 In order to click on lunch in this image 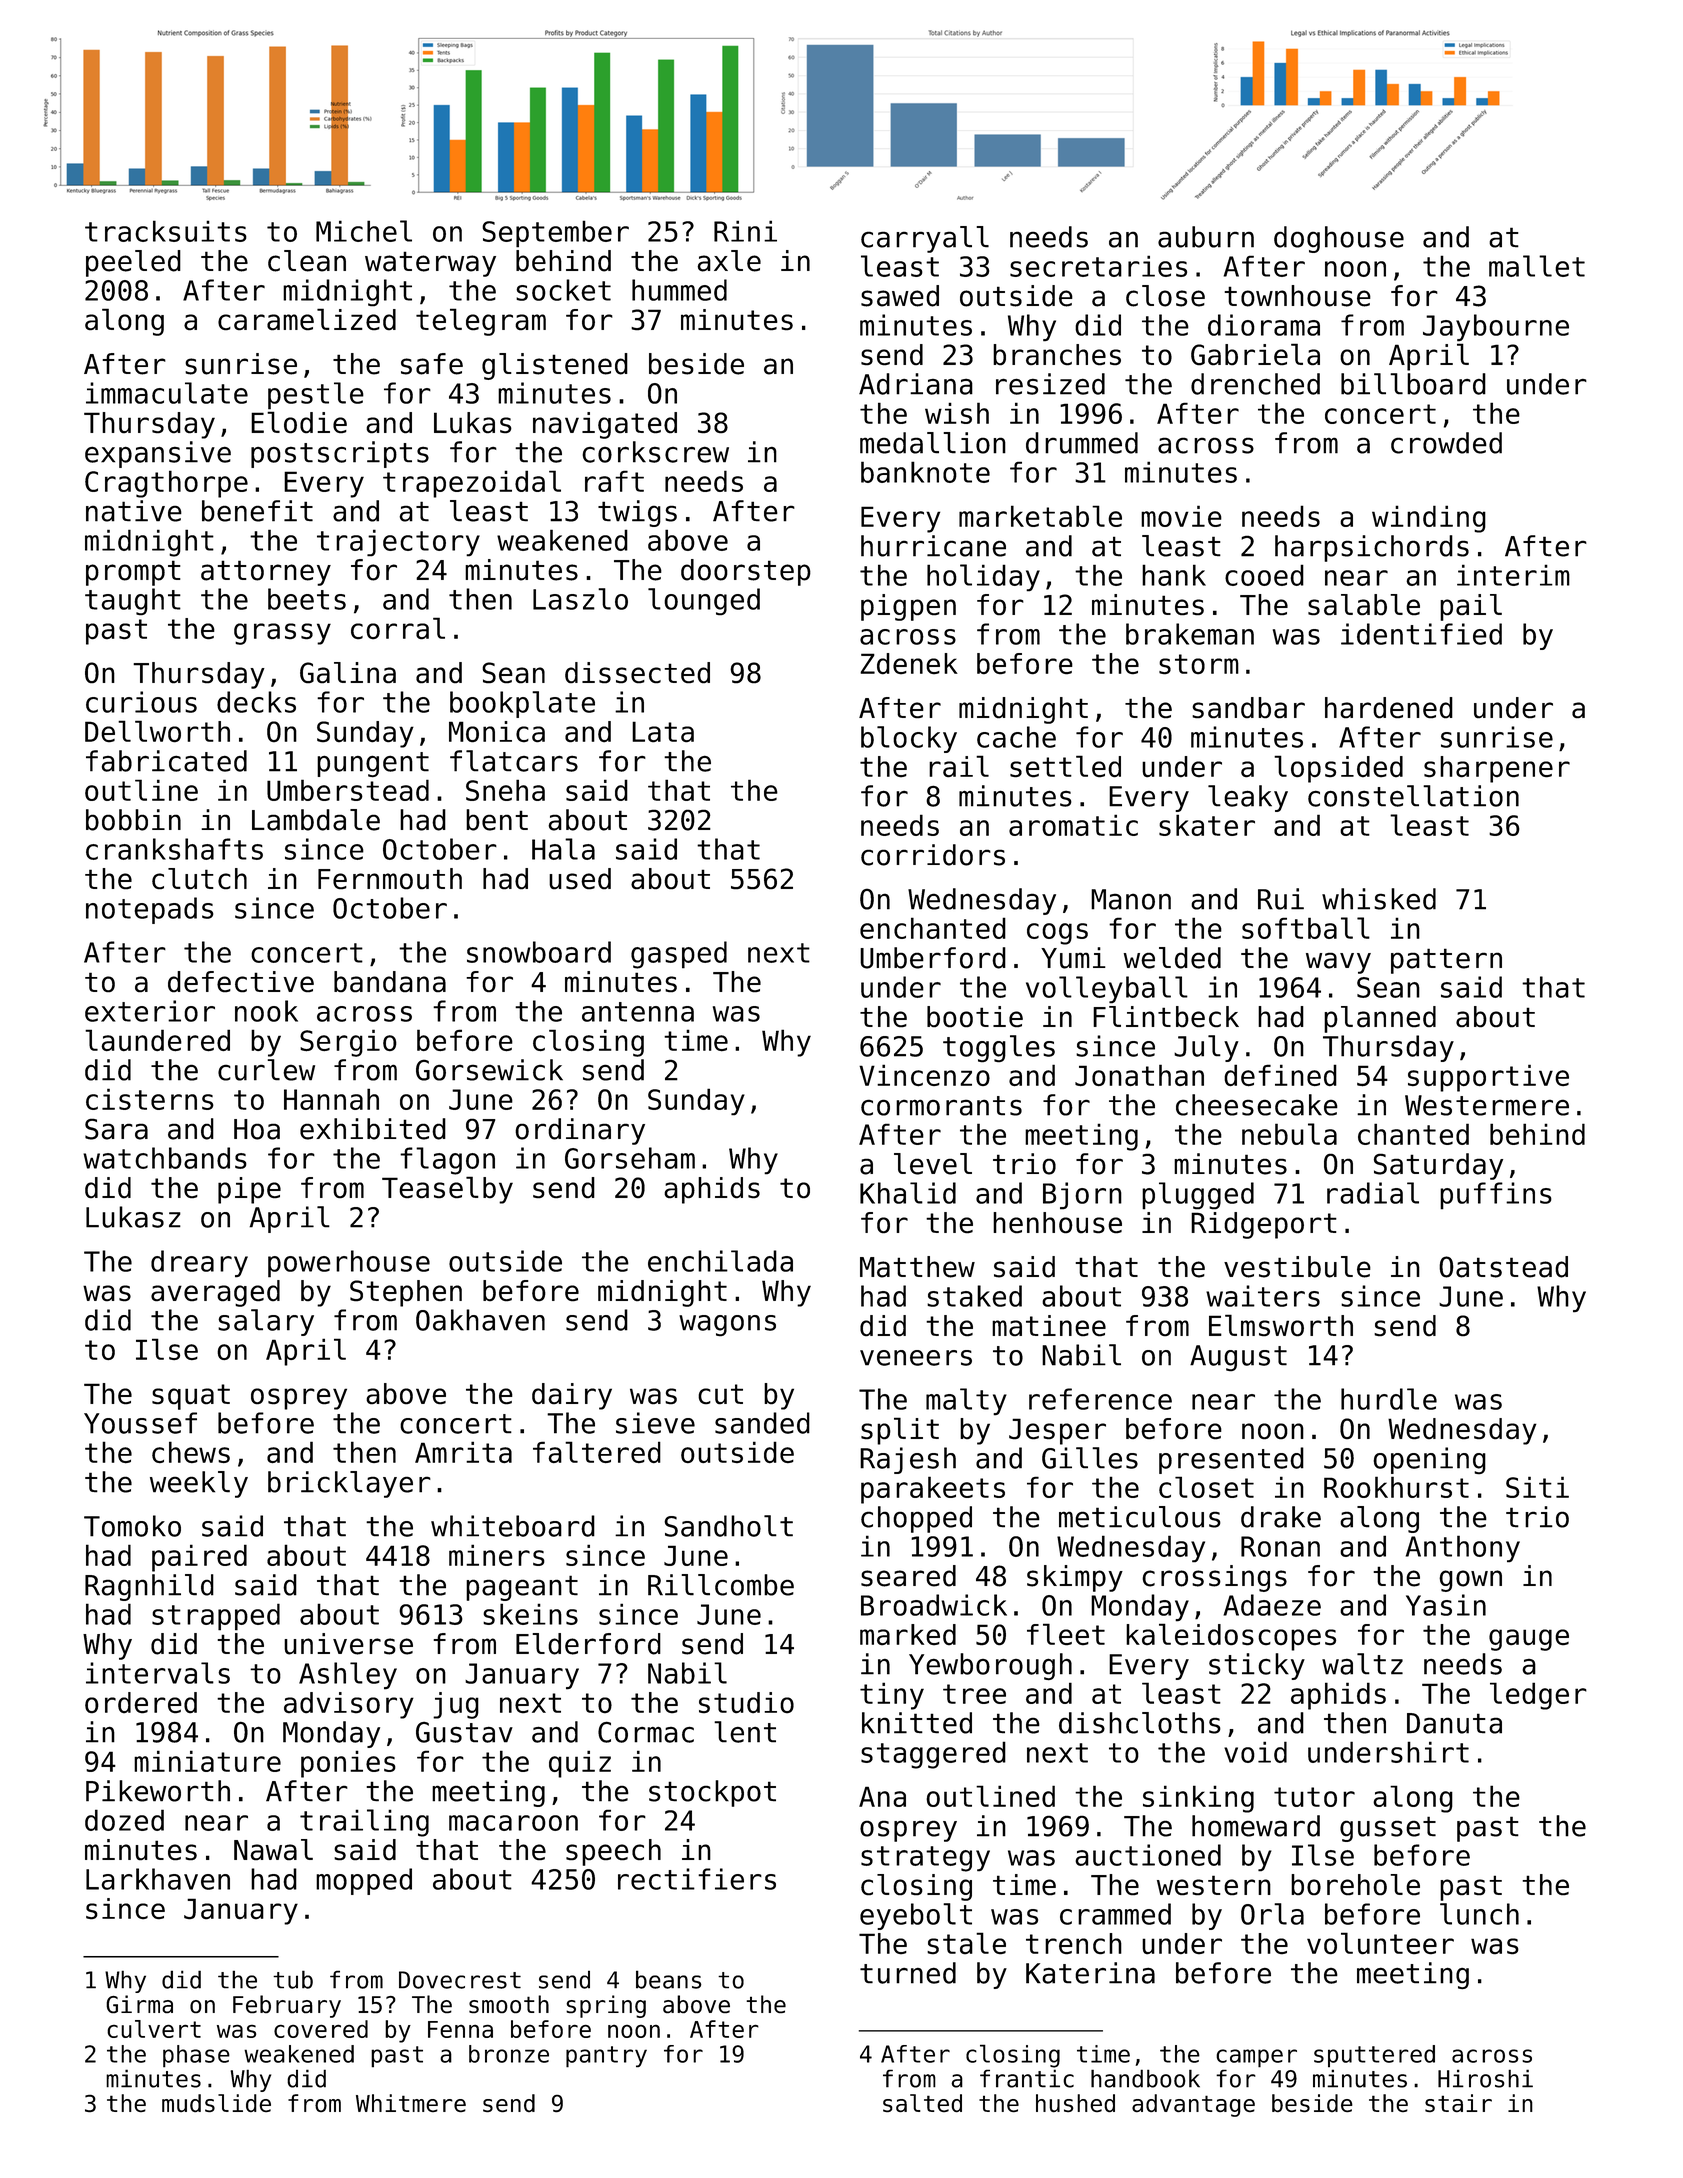, I will do `click(1479, 1914)`.
